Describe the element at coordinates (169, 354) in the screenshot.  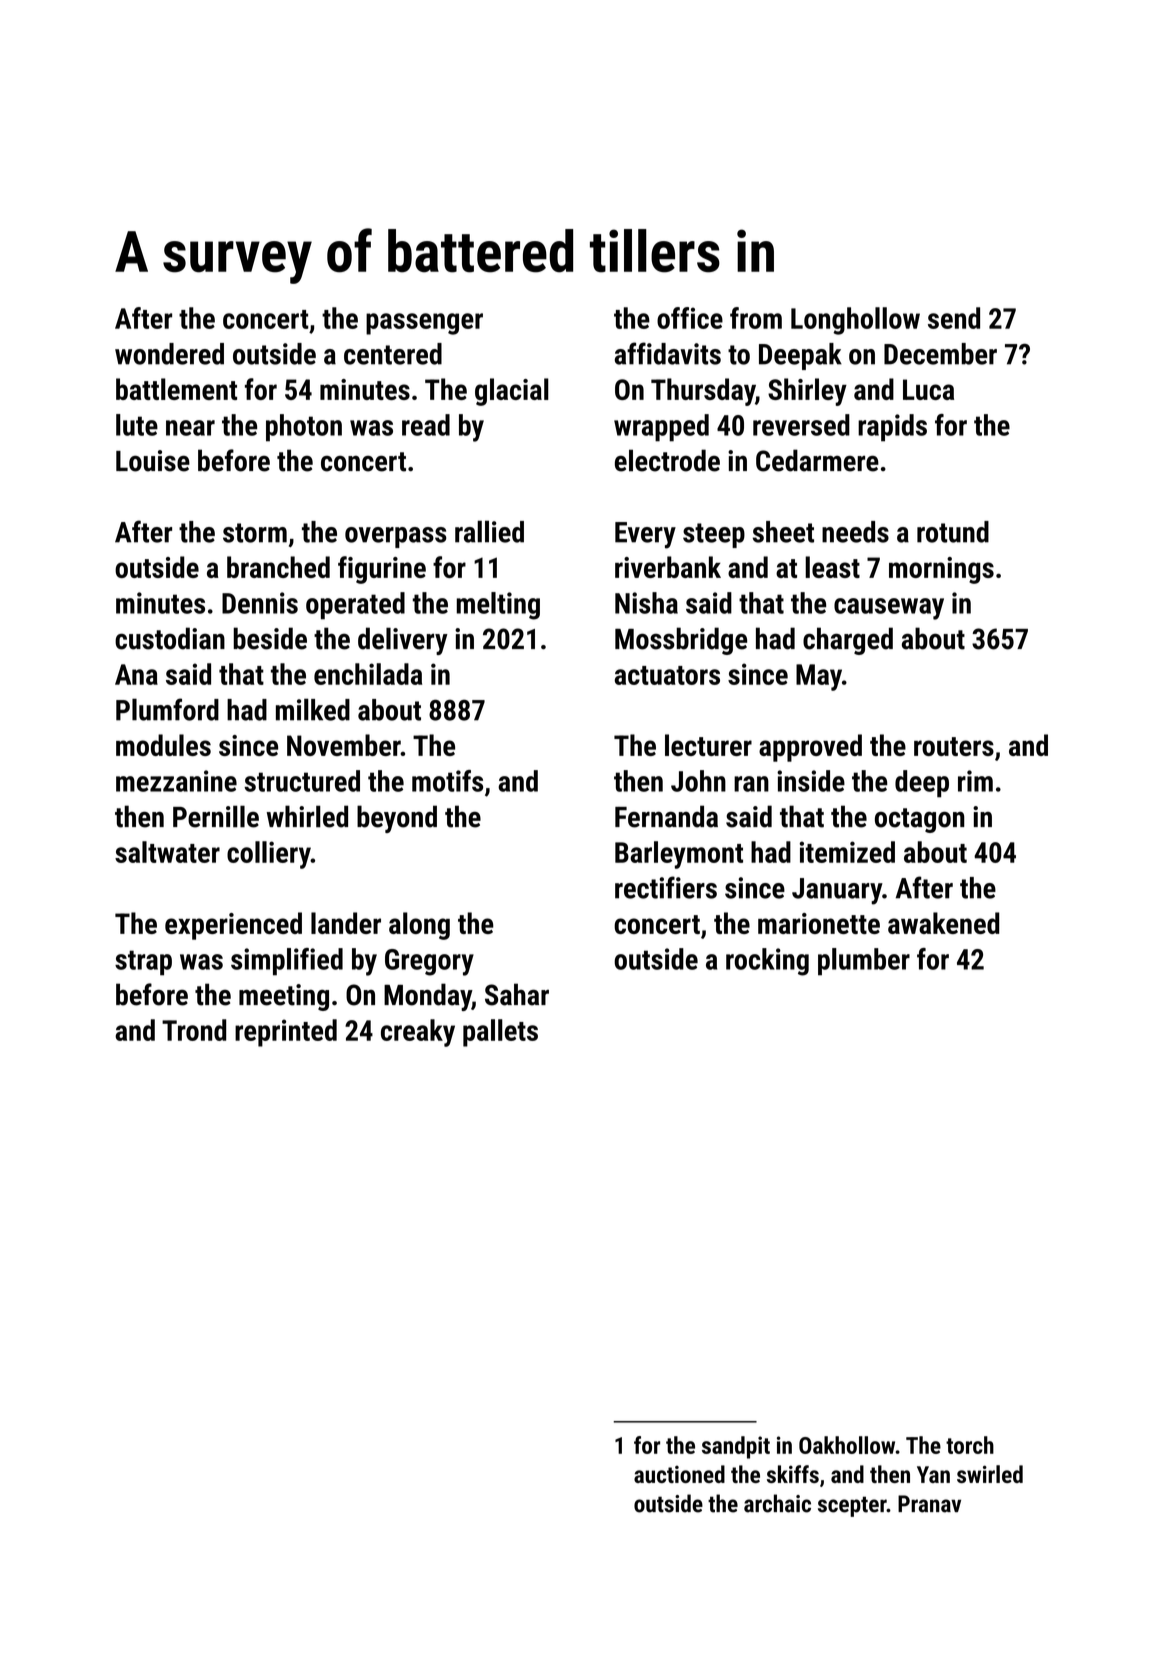
I see `wondered` at that location.
